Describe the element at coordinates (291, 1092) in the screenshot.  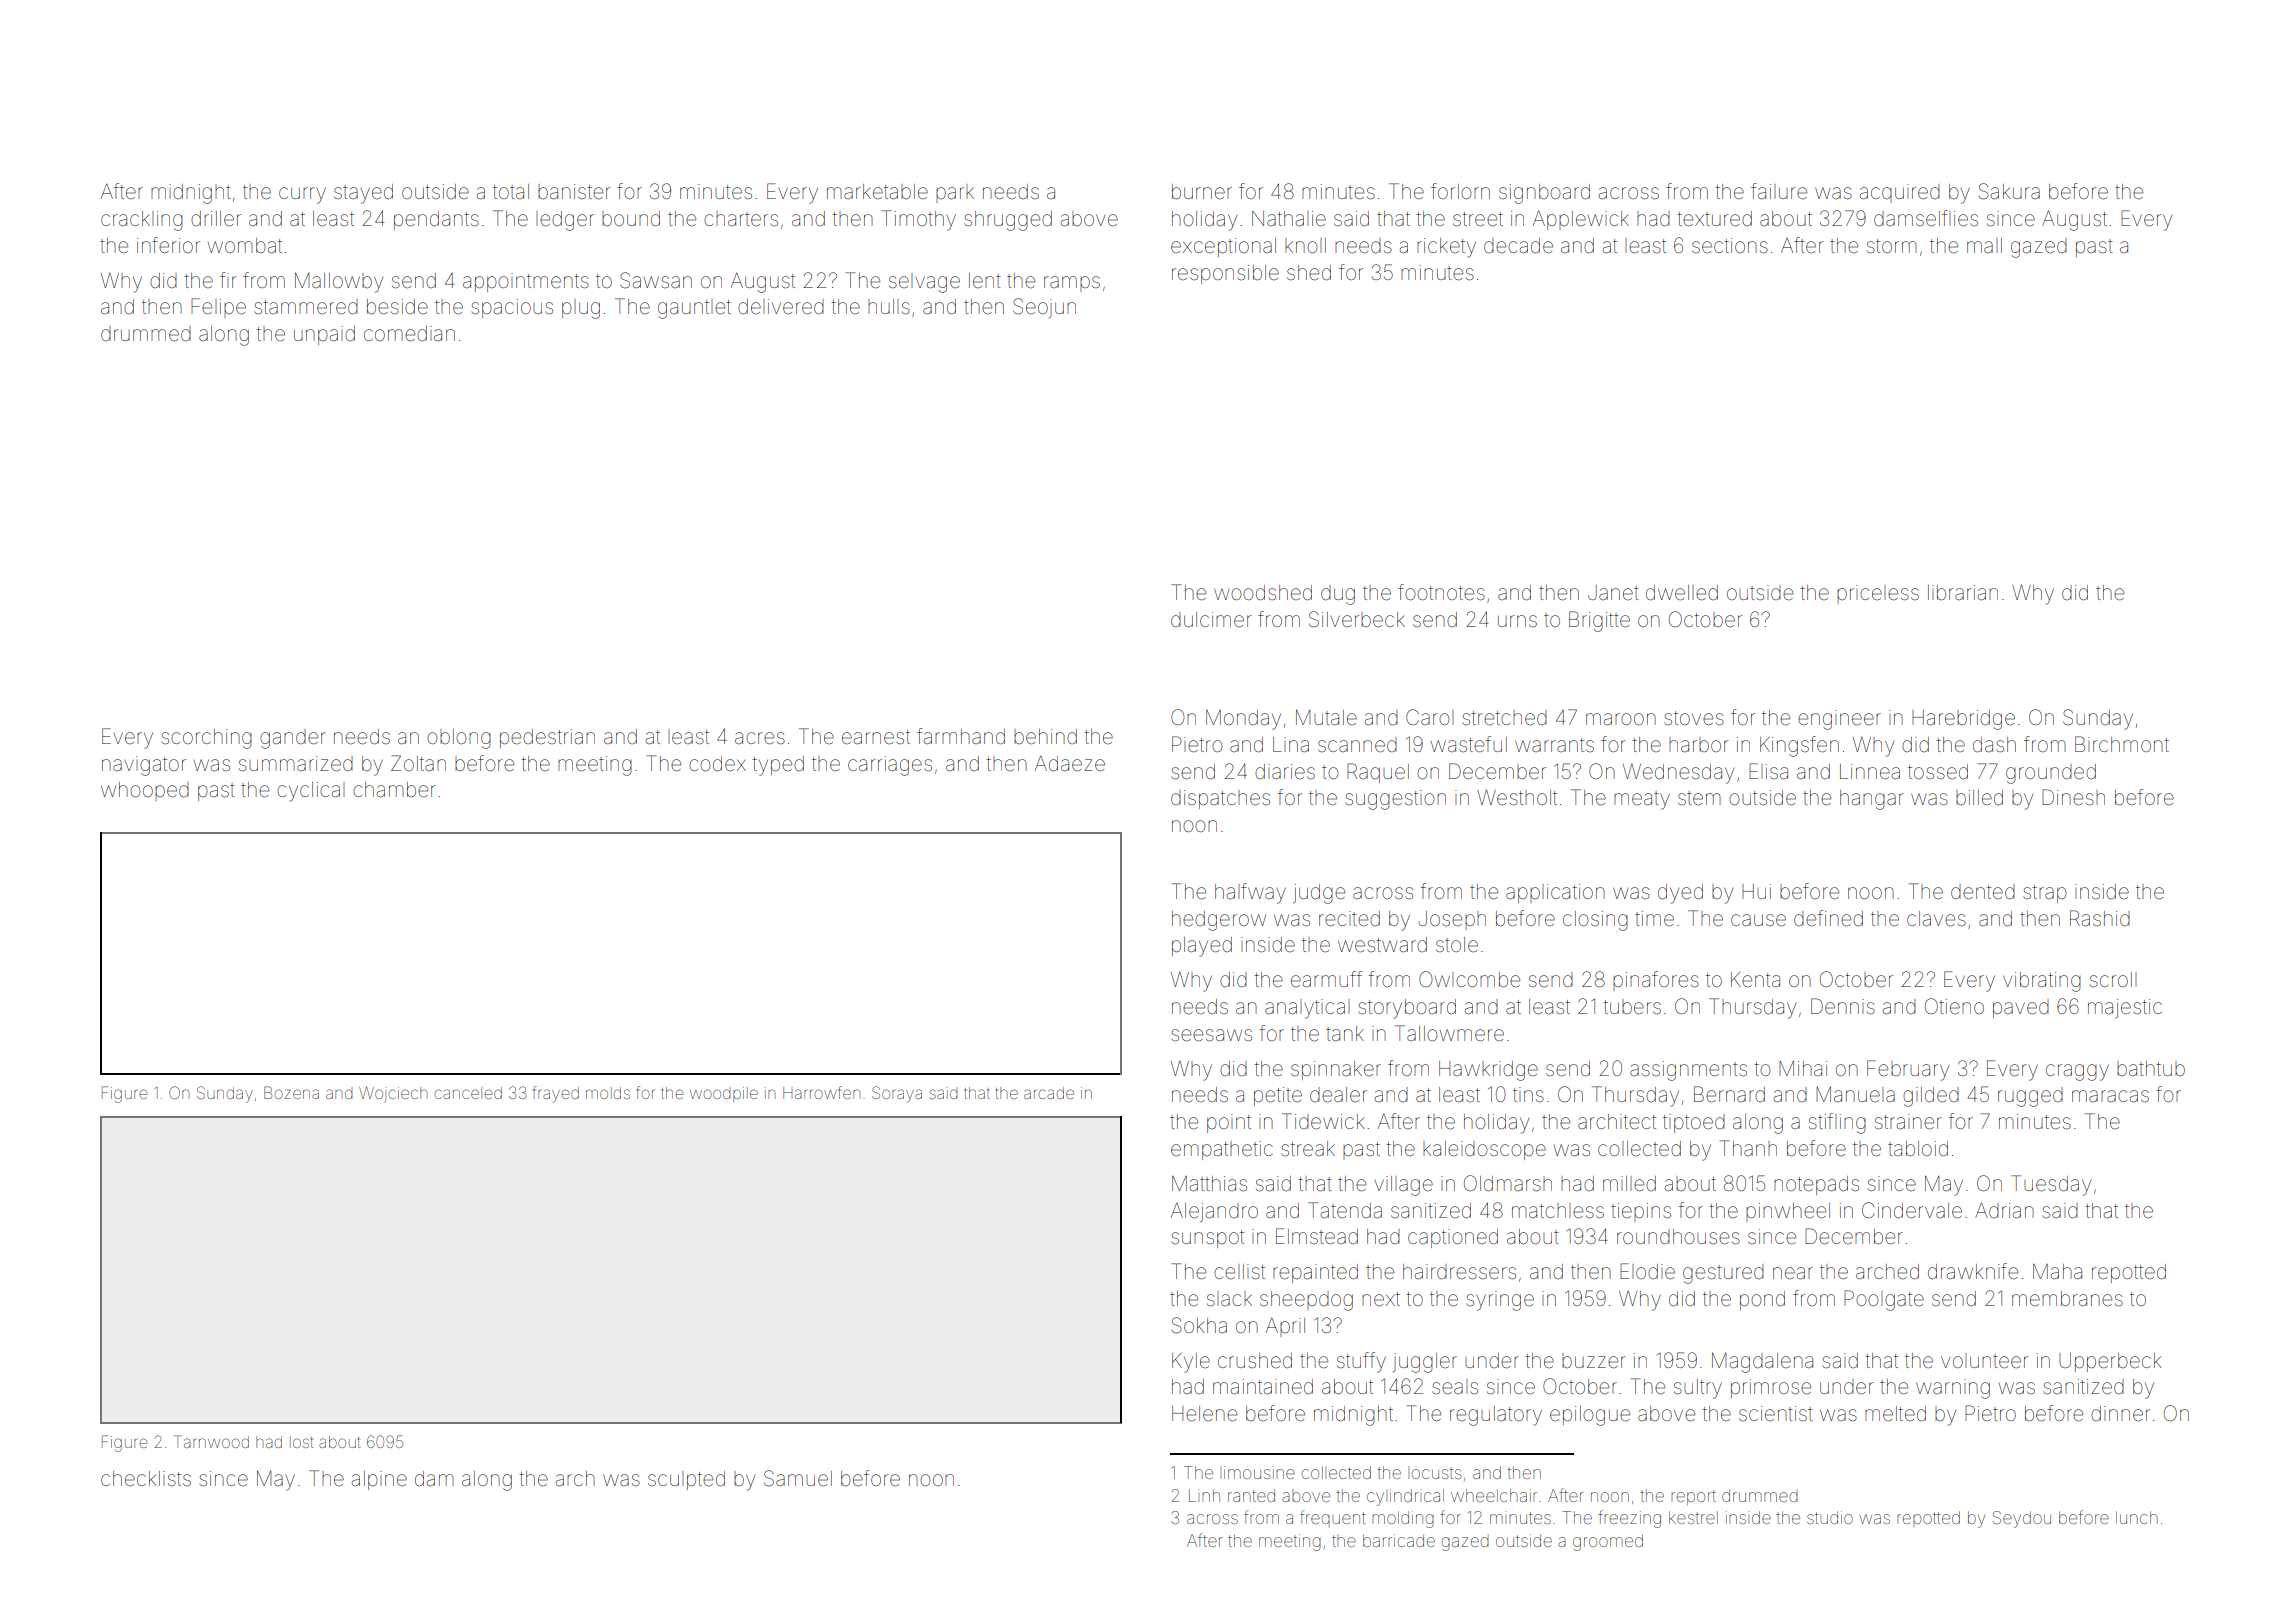
I see `Bozena` at that location.
